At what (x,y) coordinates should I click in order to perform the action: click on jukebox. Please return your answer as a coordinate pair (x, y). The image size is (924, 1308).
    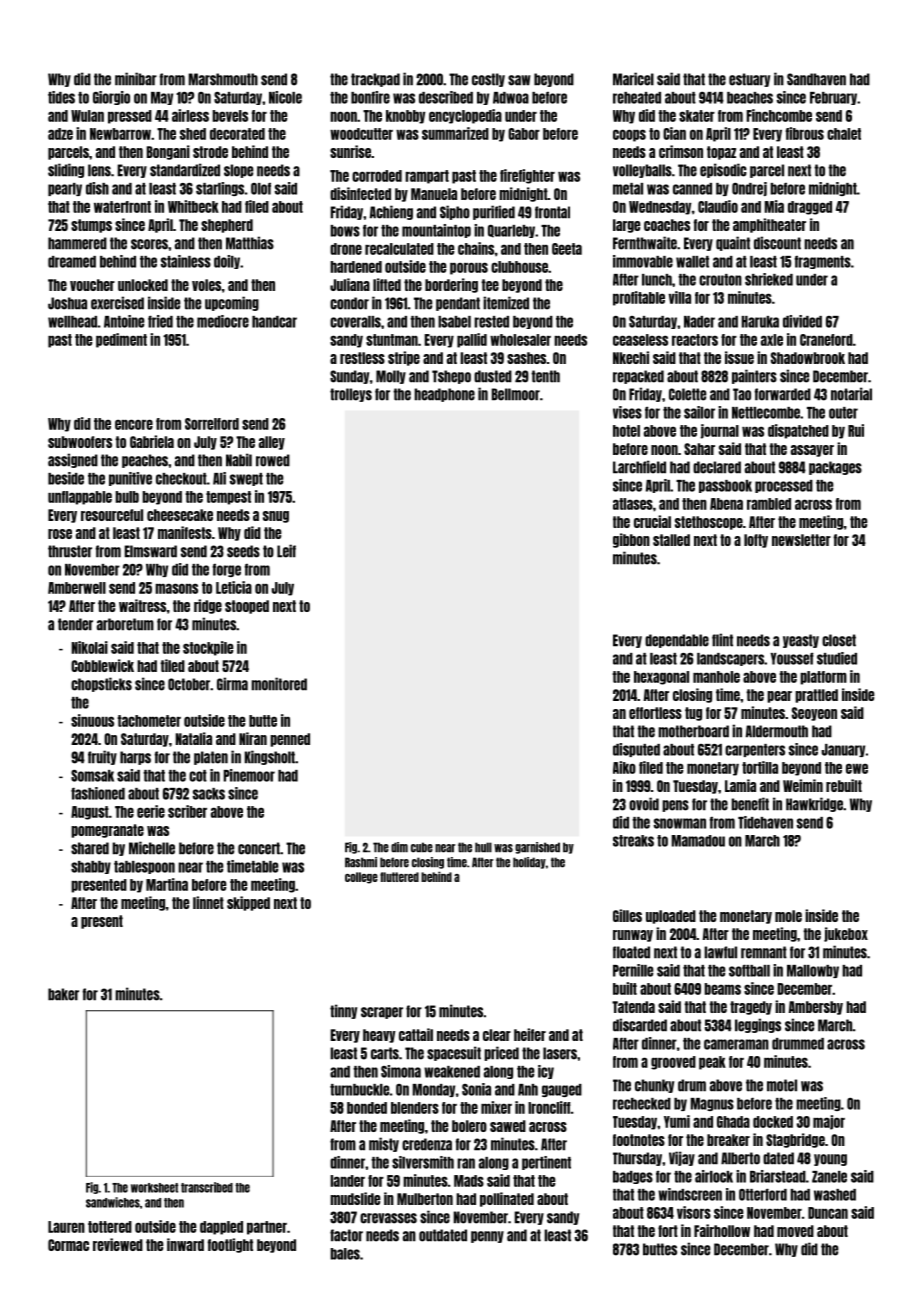
    Looking at the image, I should click on (846, 934).
